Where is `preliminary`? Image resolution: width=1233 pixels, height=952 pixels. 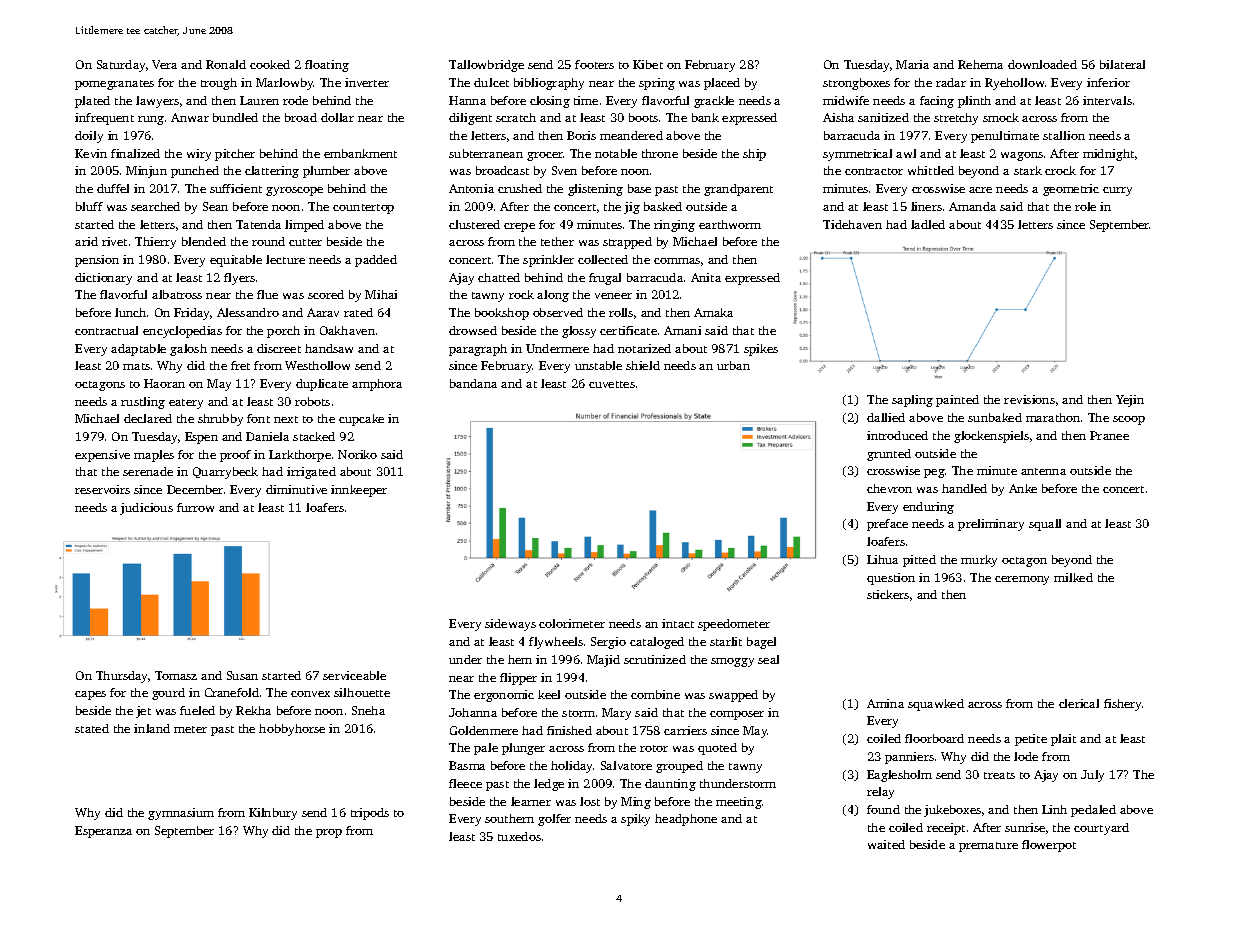
preliminary is located at coordinates (991, 525).
